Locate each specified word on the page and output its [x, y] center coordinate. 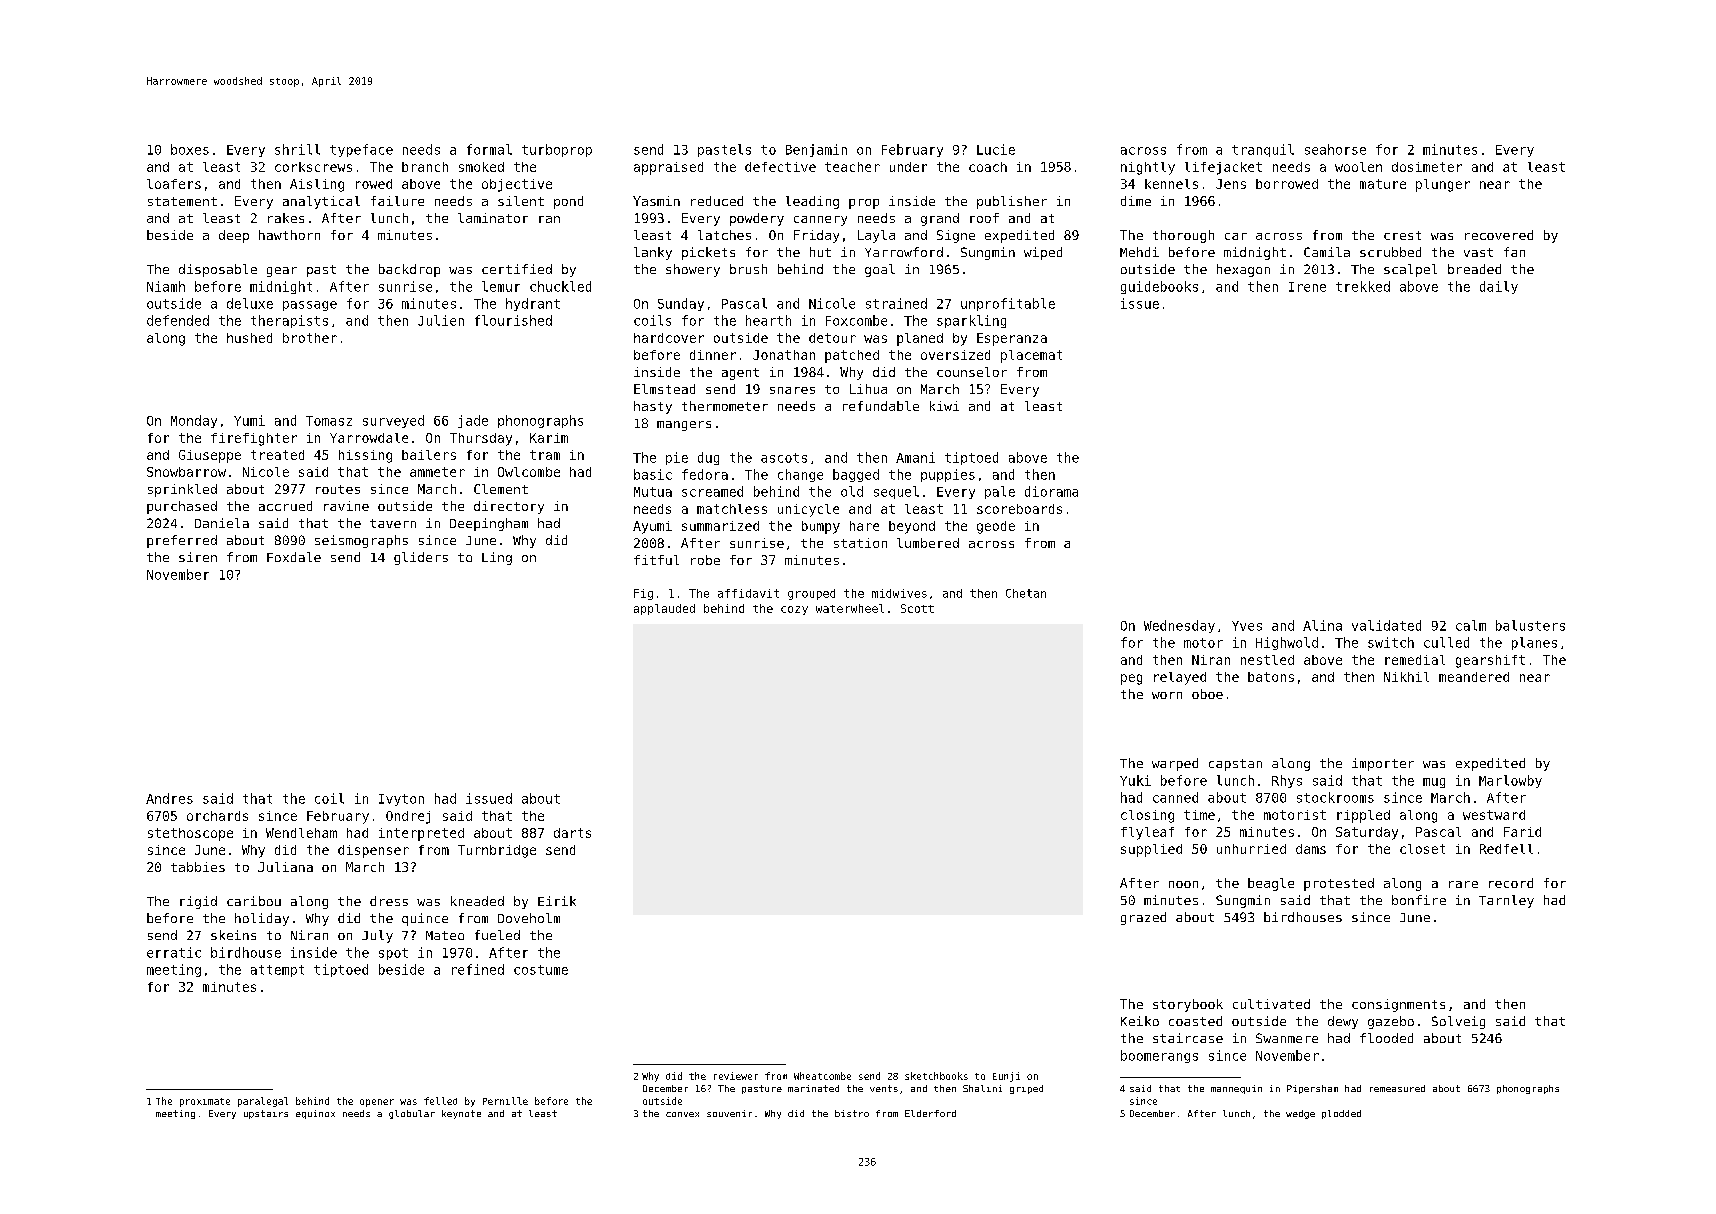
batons [1271, 677]
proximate [205, 1102]
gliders [421, 558]
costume [541, 970]
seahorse [1335, 149]
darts [572, 833]
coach [988, 167]
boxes [190, 149]
